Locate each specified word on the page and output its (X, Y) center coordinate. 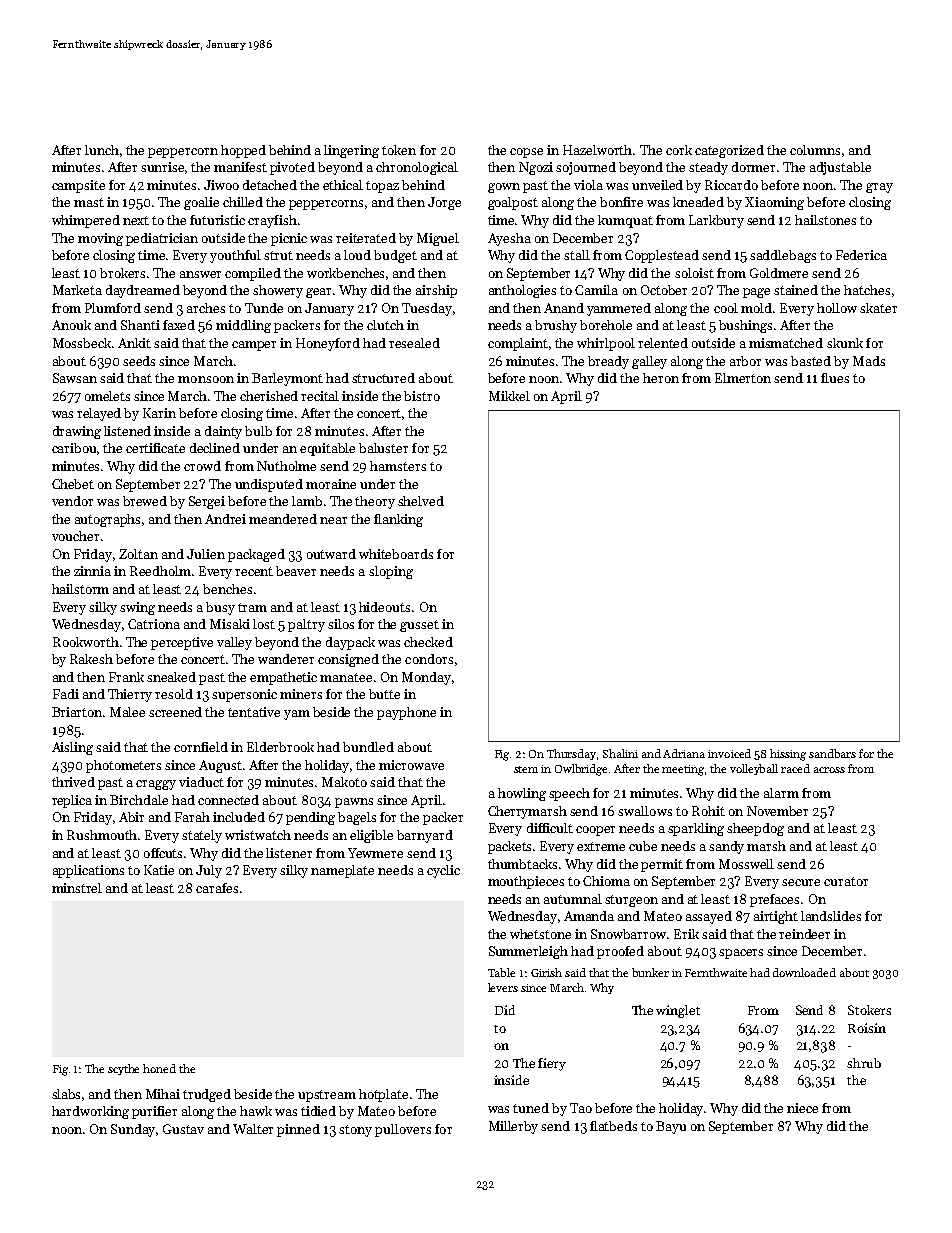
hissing (788, 755)
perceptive (182, 643)
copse (526, 153)
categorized (729, 151)
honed (159, 1068)
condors (429, 659)
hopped (243, 151)
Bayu (671, 1127)
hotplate (383, 1095)
